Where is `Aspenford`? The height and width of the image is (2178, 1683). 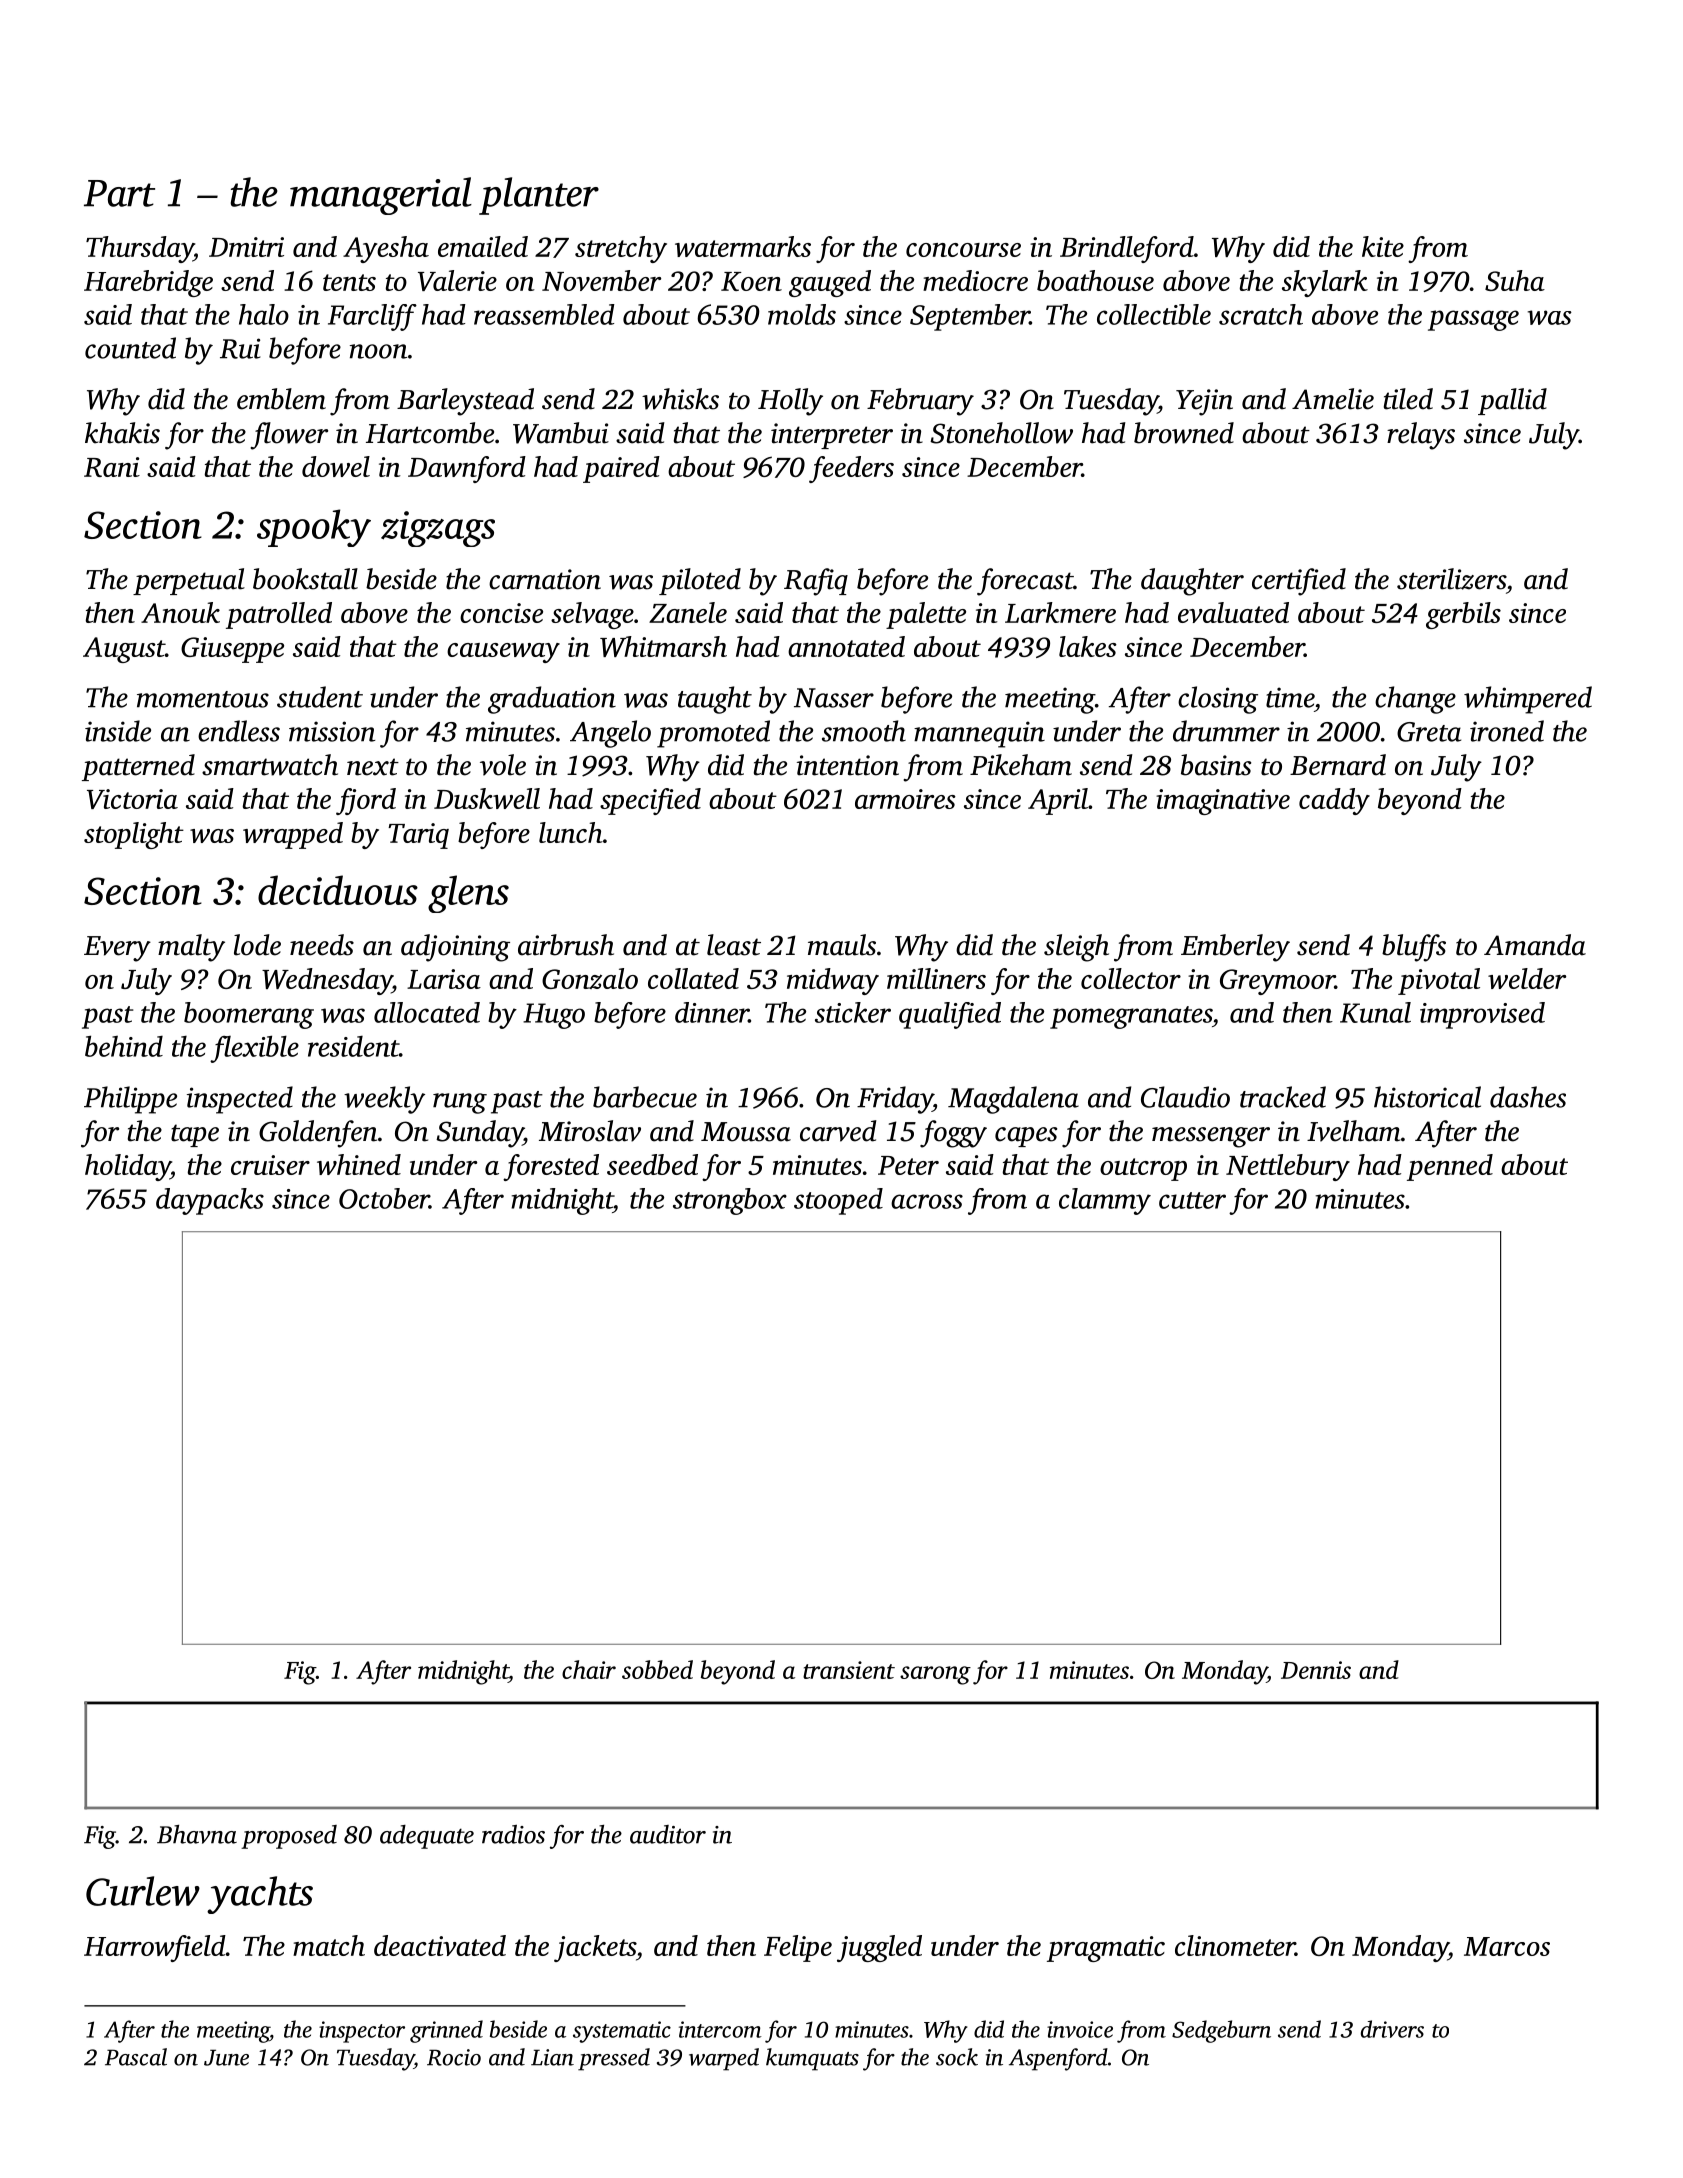
Aspenford is located at coordinates (1058, 2059).
